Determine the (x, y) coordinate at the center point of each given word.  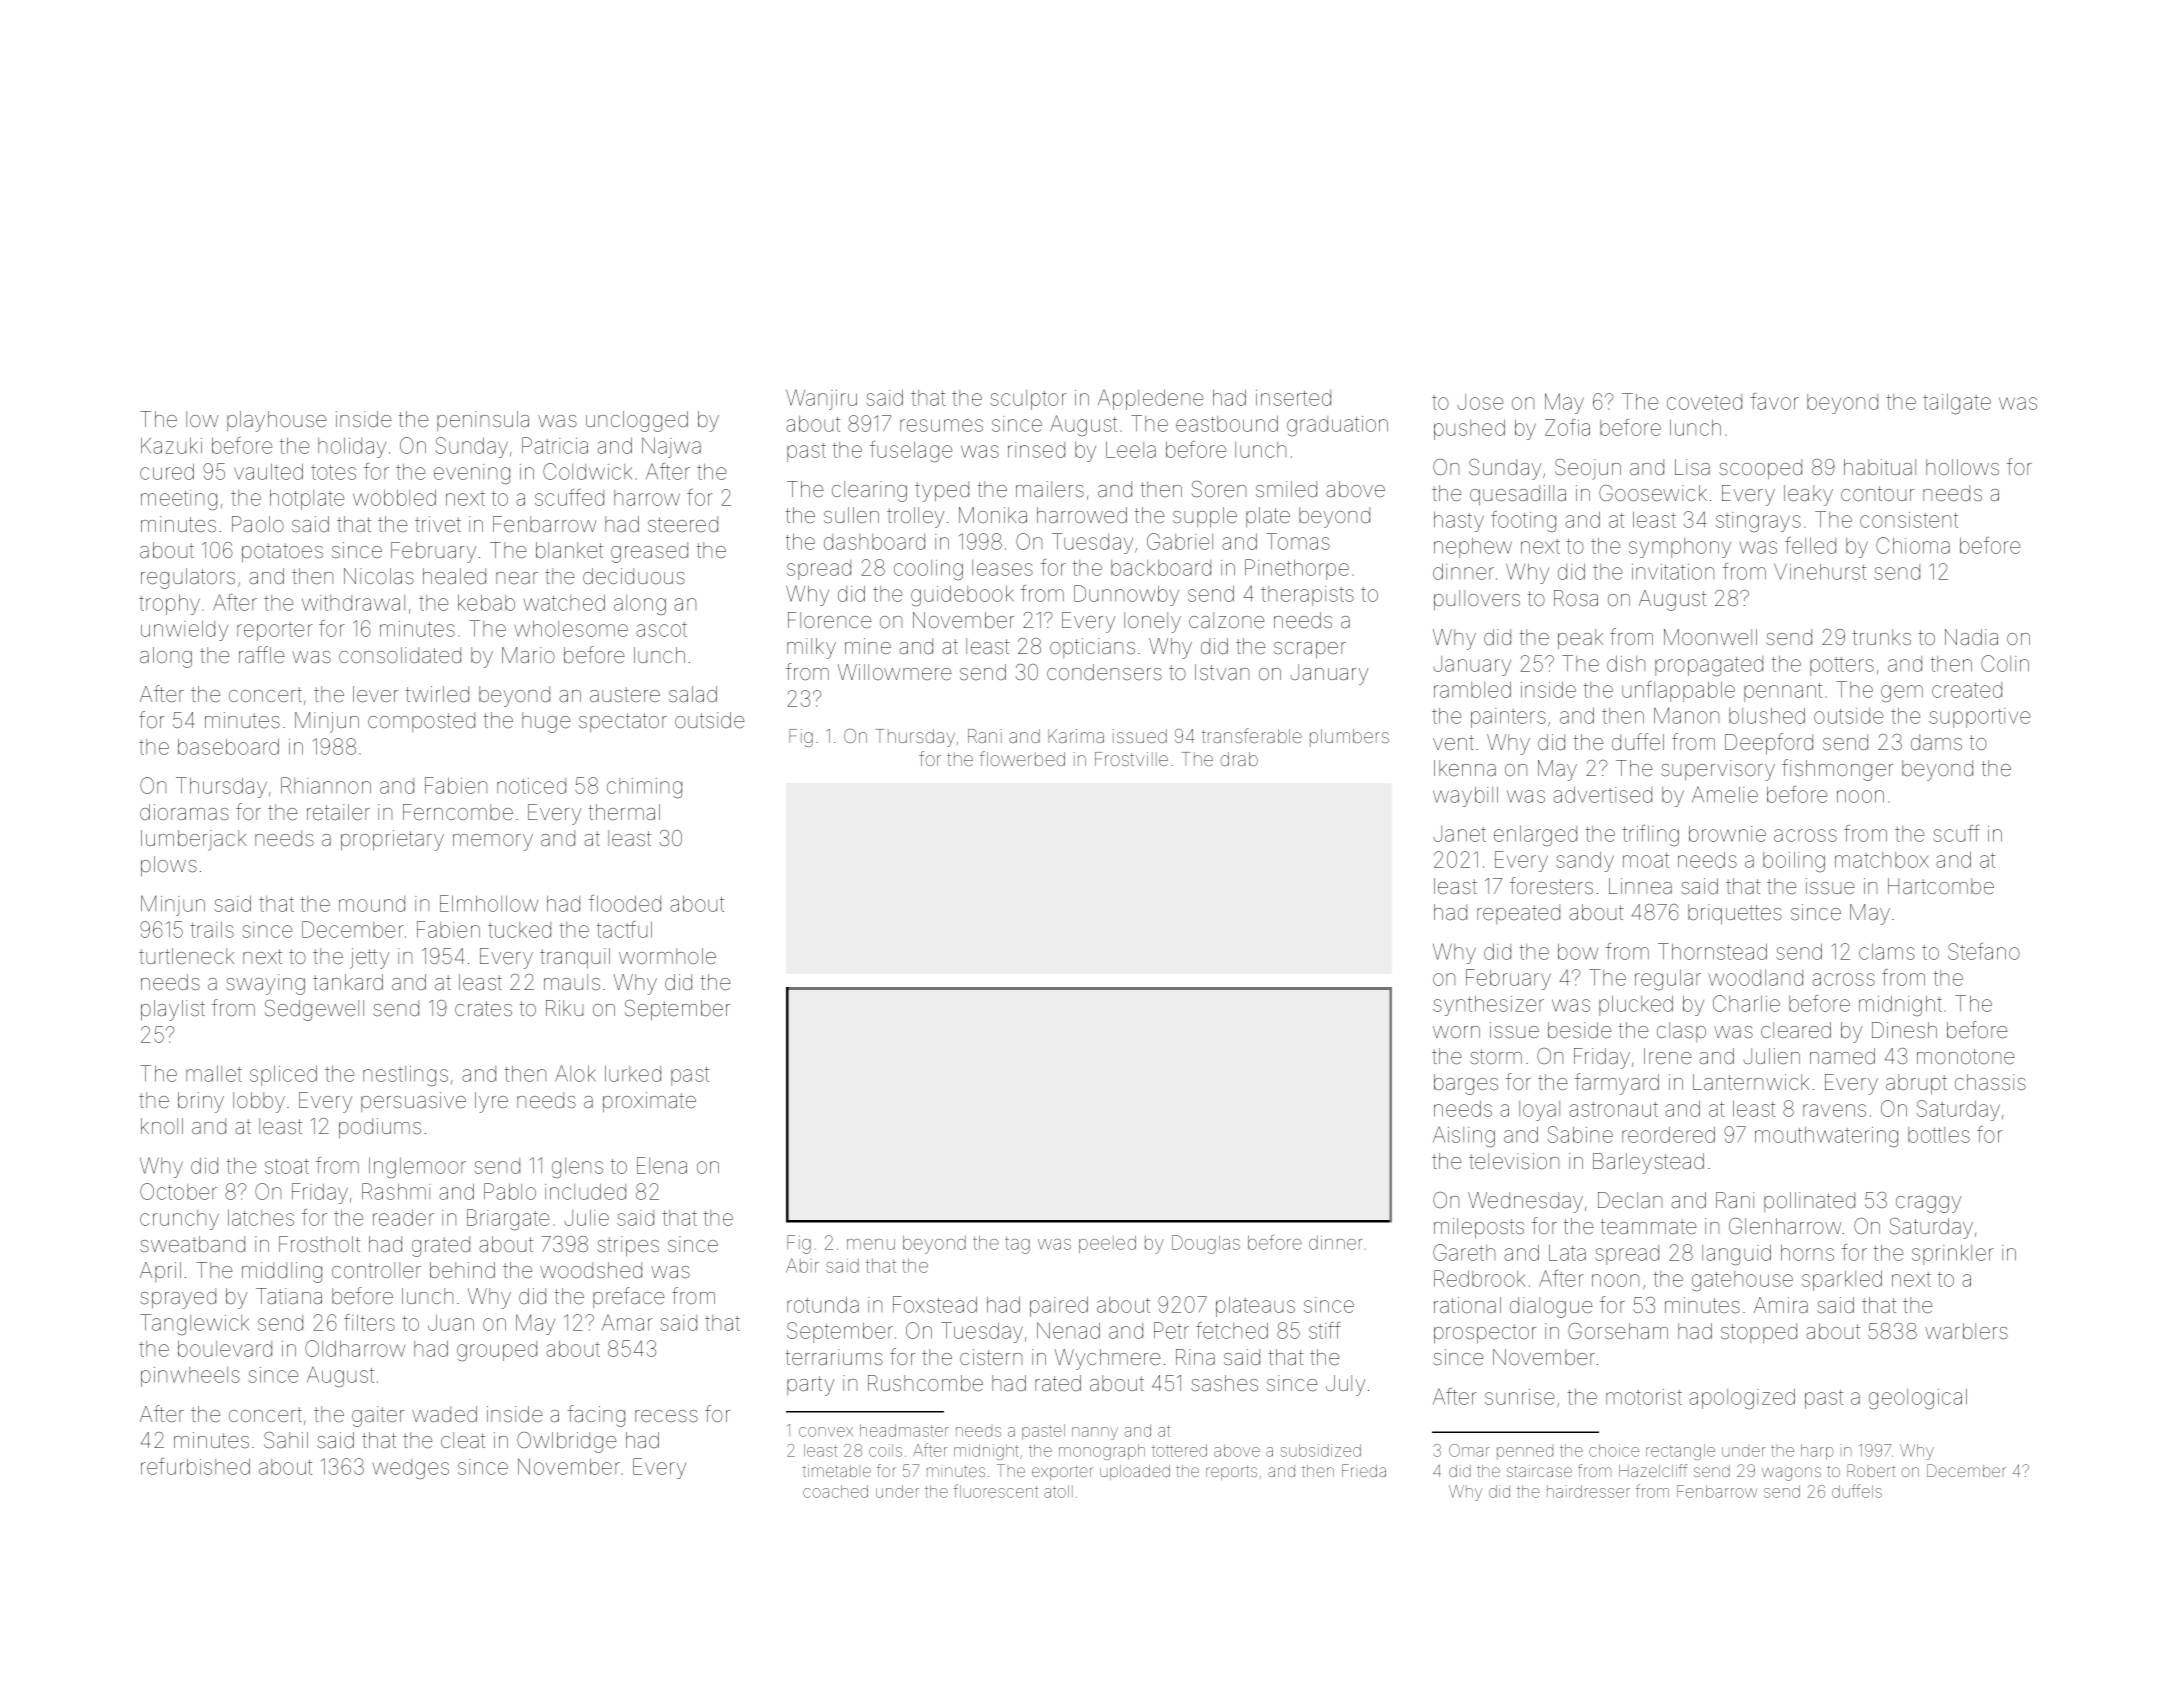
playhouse (277, 421)
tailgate (1957, 403)
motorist (1644, 1397)
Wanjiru (821, 399)
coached (835, 1491)
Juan (451, 1322)
